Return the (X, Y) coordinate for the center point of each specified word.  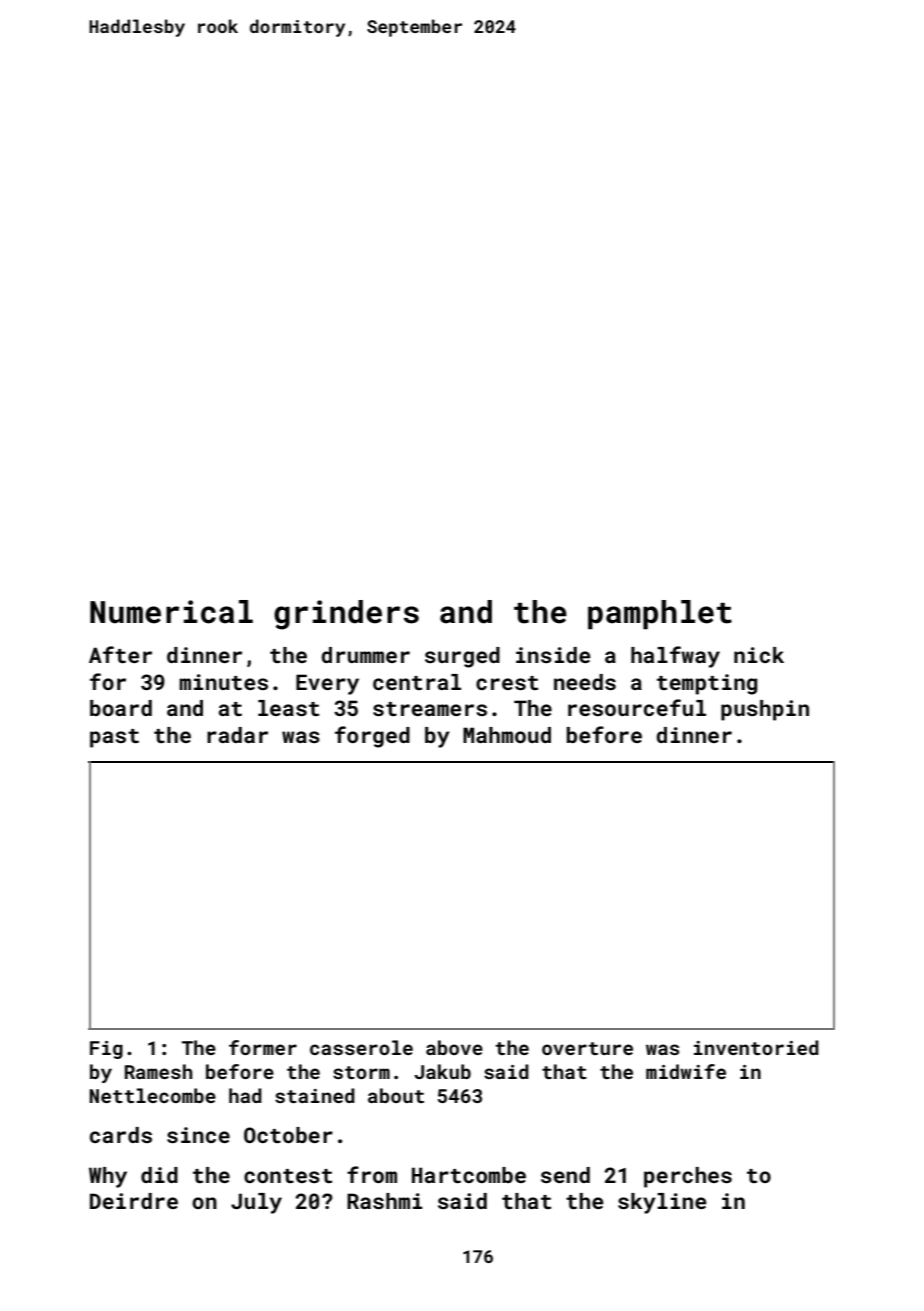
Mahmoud (507, 735)
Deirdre (134, 1201)
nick (759, 655)
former (263, 1047)
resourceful (637, 707)
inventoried (756, 1047)
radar (237, 735)
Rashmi (385, 1201)
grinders (346, 615)
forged (372, 737)
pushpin (765, 710)
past (114, 738)
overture (587, 1048)
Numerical (171, 612)
